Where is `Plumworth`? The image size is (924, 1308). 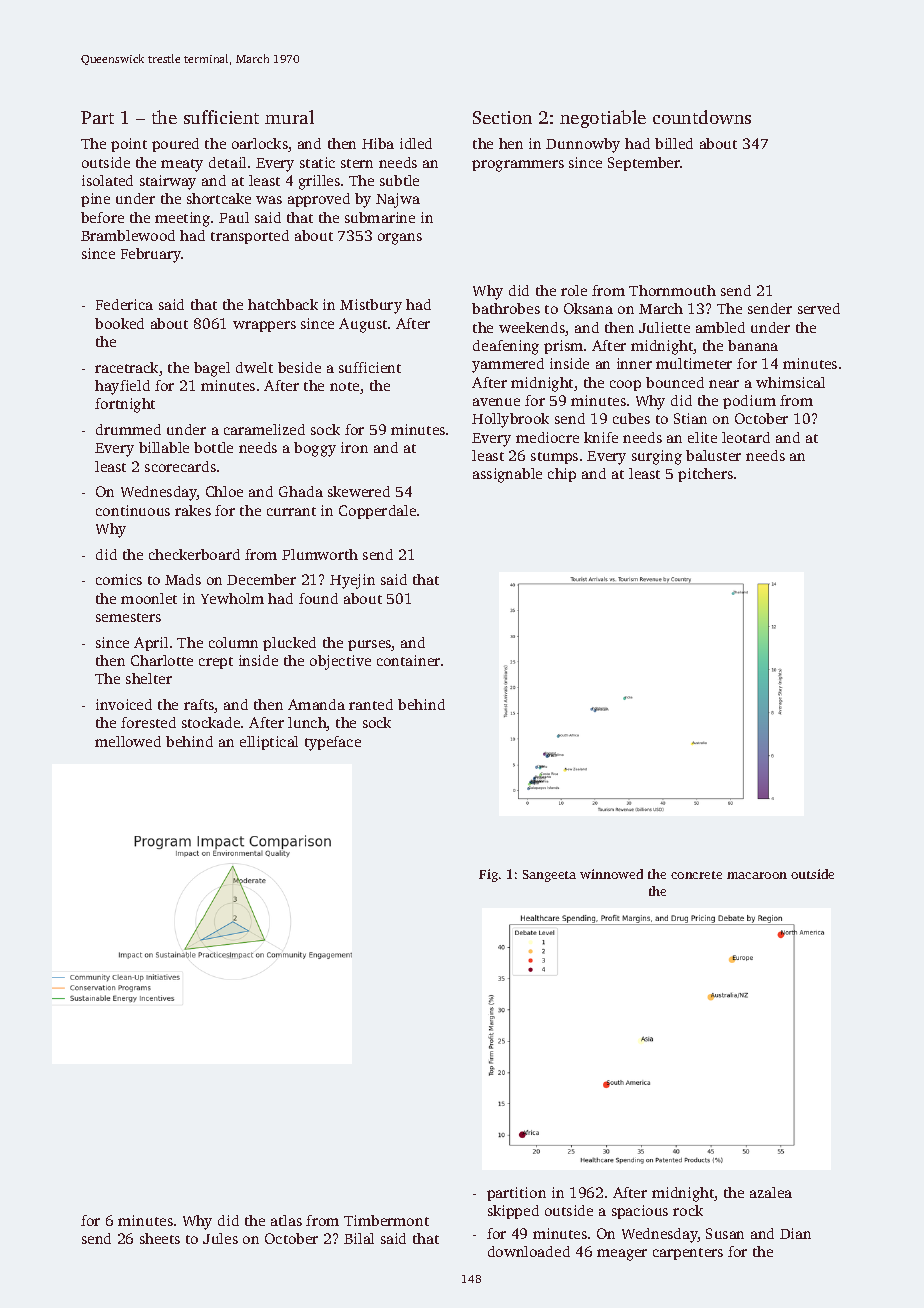
Plumworth is located at coordinates (320, 554).
